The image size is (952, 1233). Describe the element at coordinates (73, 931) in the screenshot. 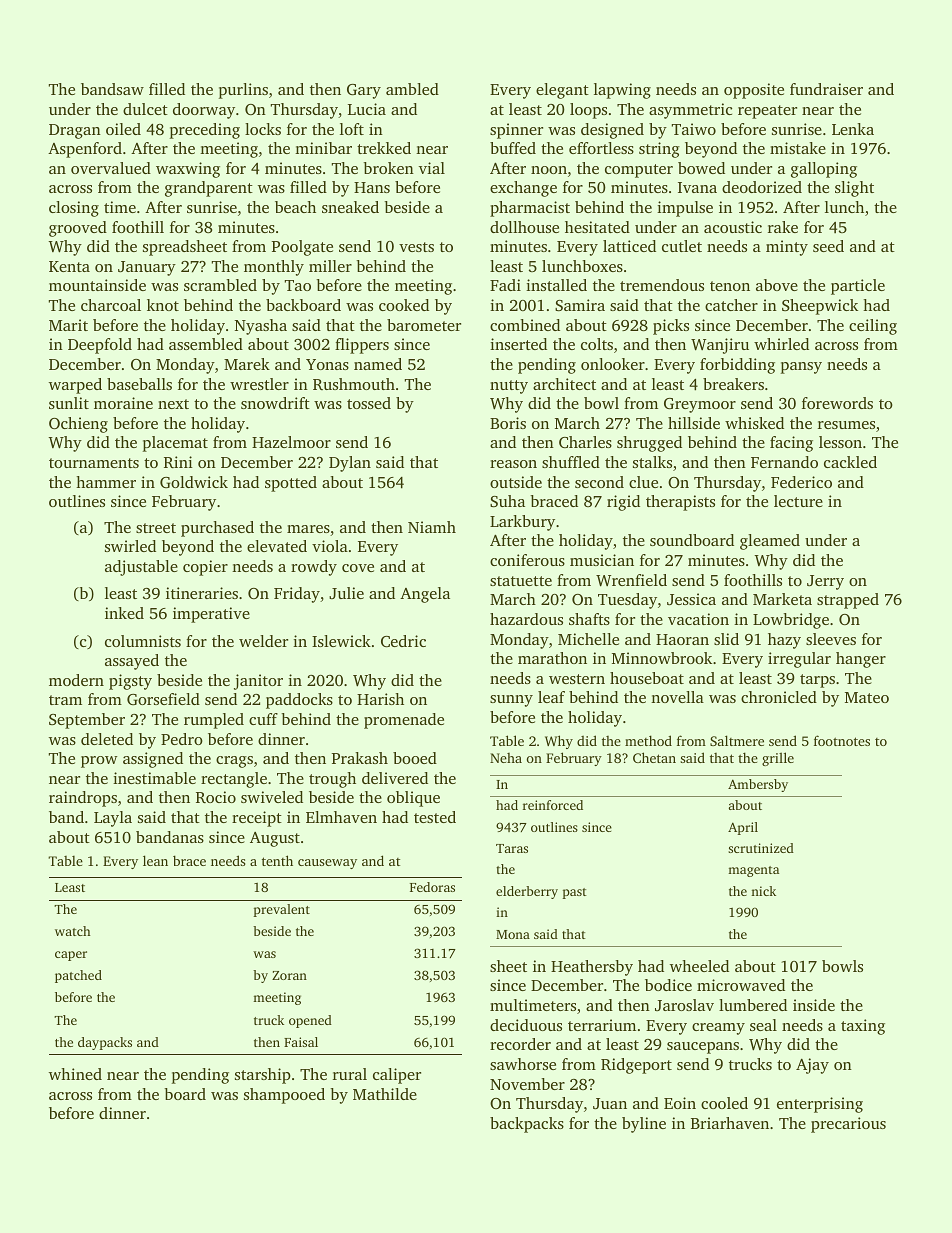

I see `watch` at that location.
